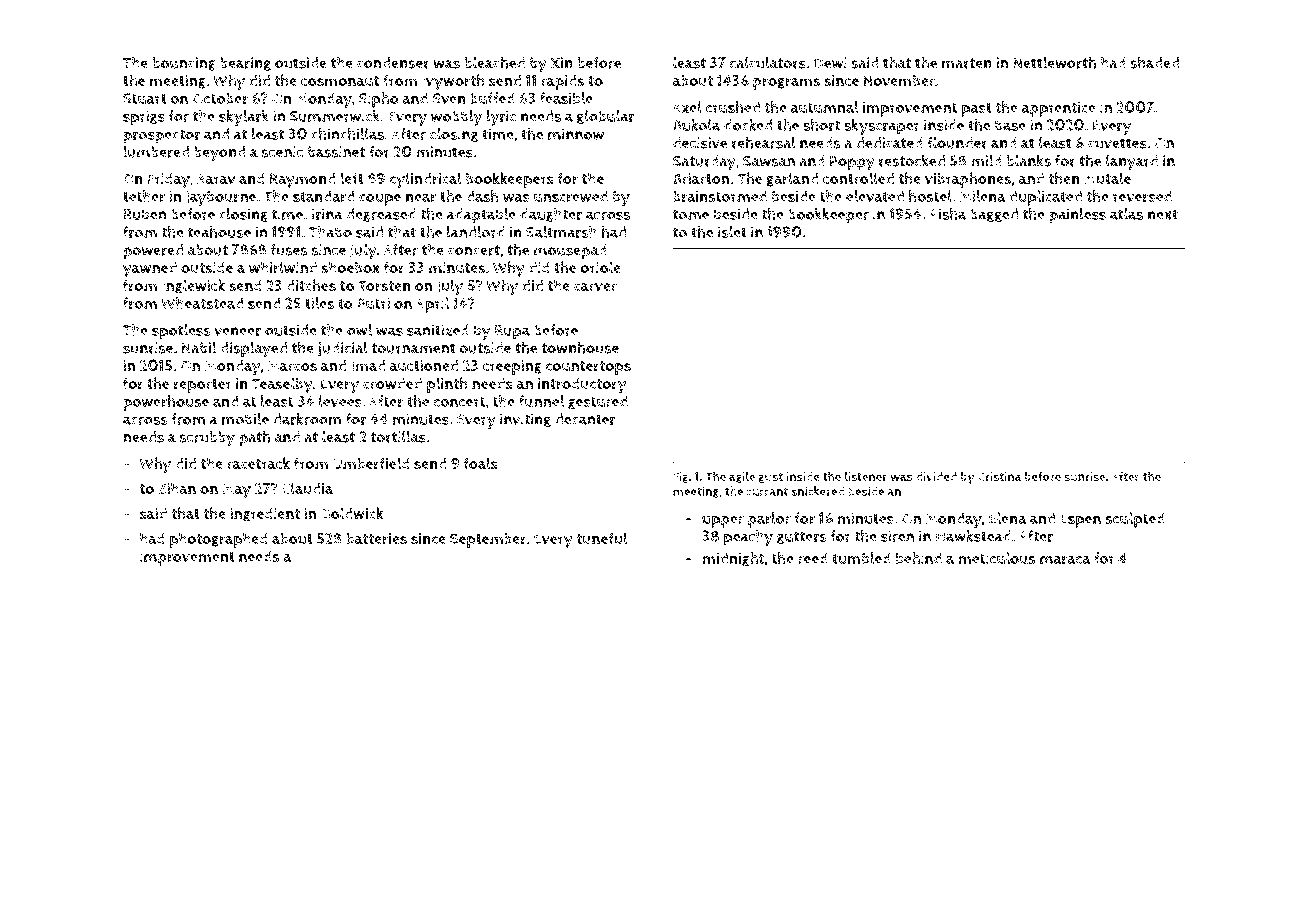 This screenshot has width=1308, height=924. What do you see at coordinates (258, 463) in the screenshot?
I see `racetrack` at bounding box center [258, 463].
